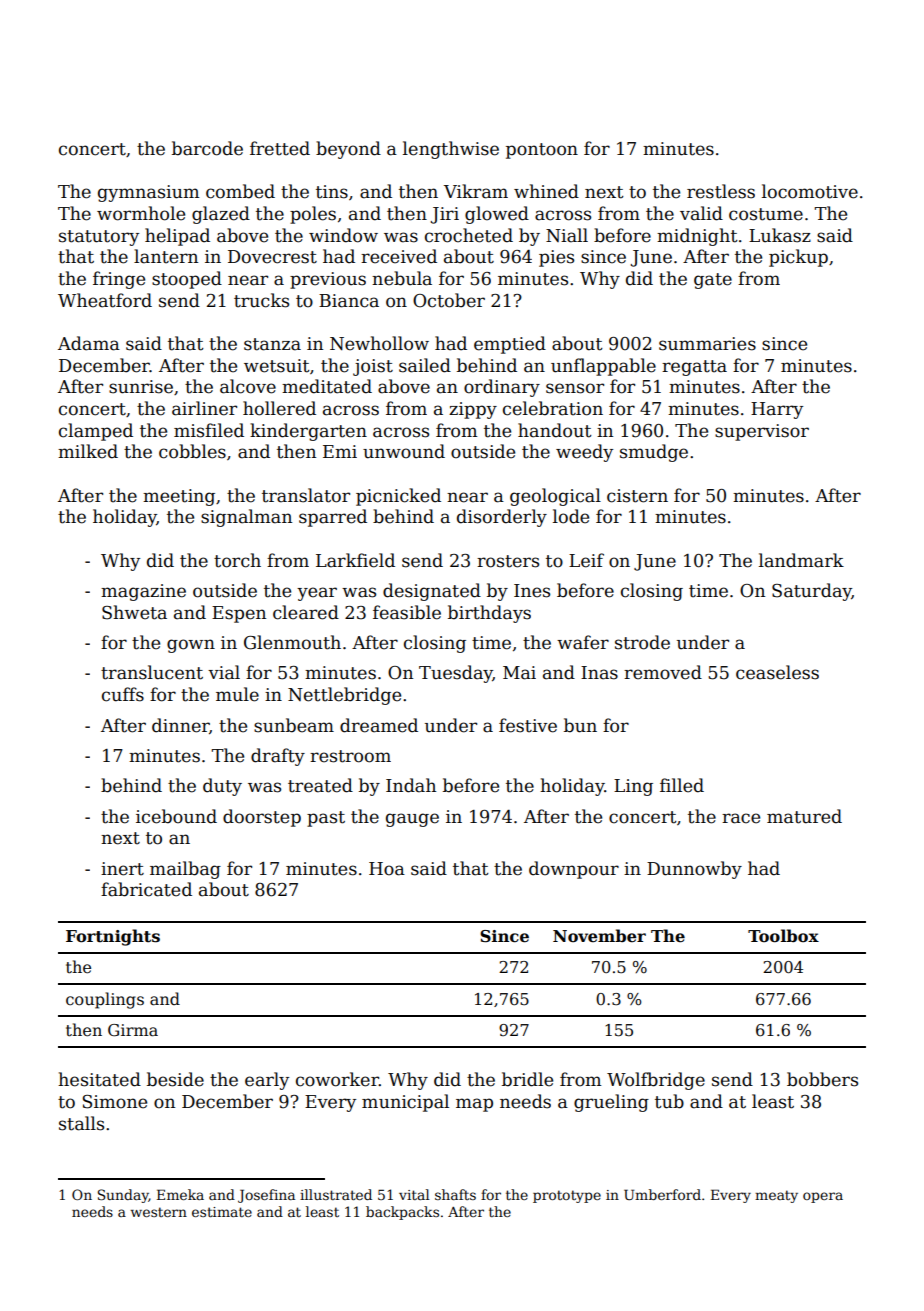  I want to click on coworker, so click(337, 1079).
